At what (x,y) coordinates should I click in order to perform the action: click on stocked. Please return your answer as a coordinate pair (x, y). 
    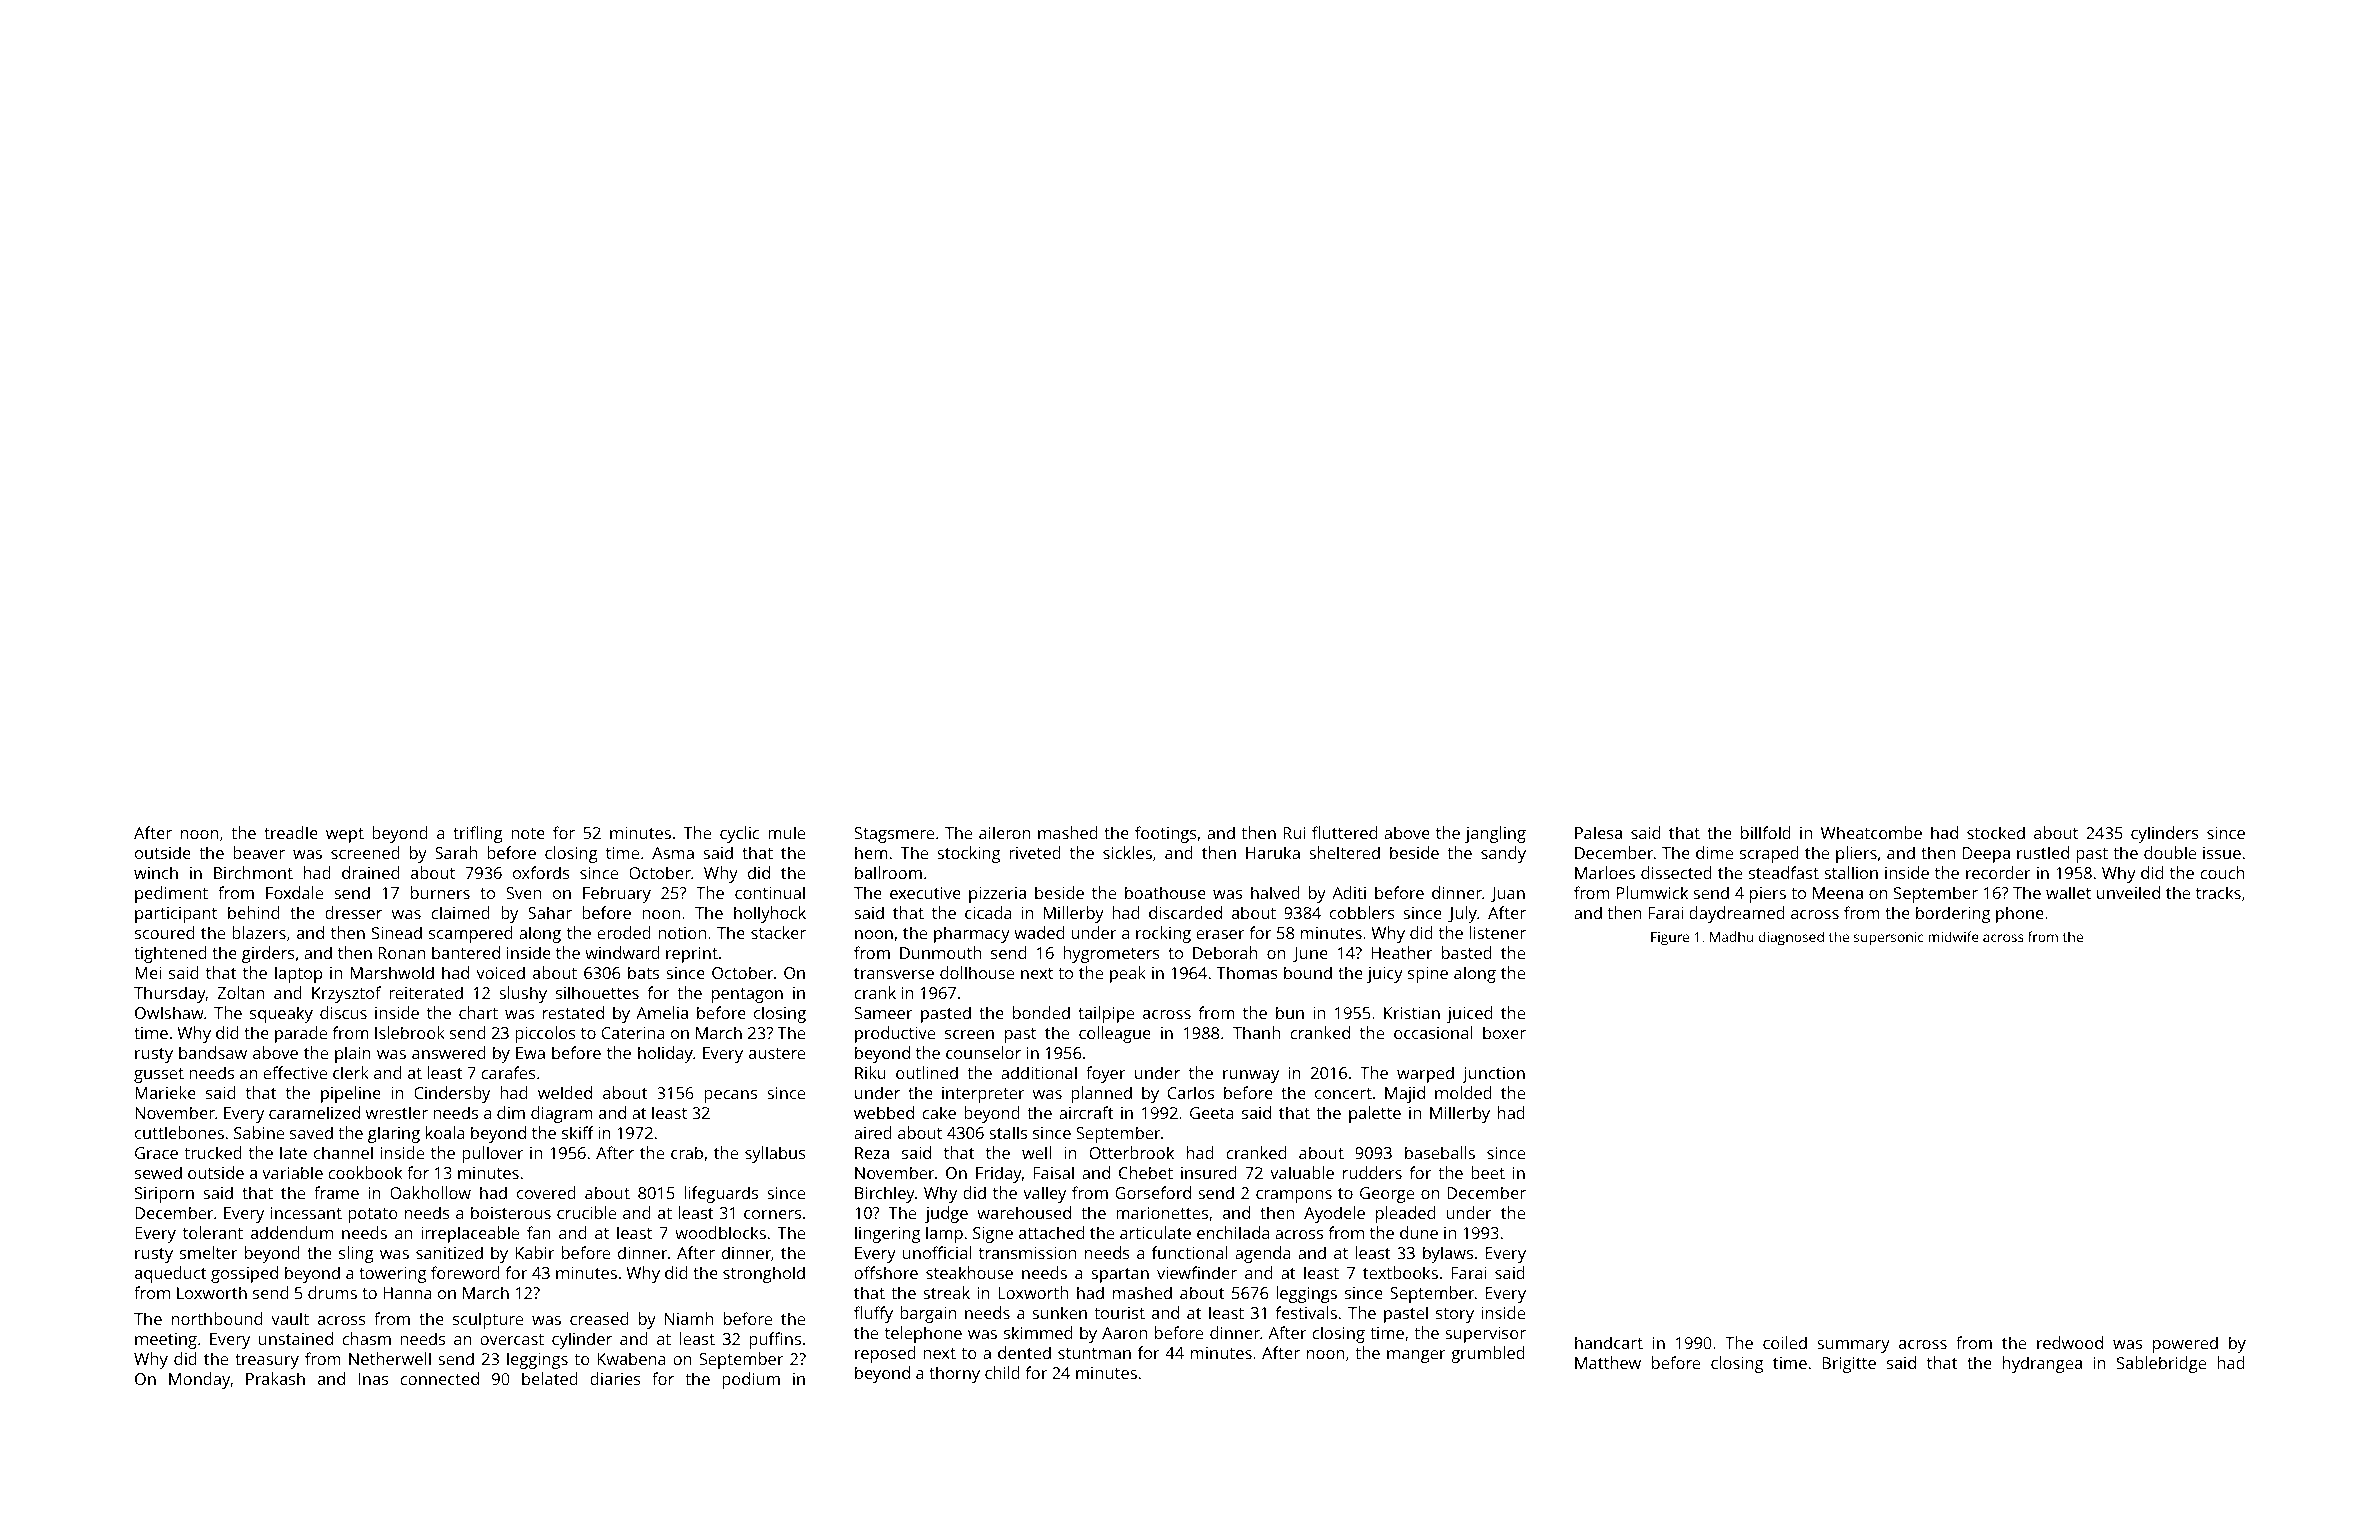
    Looking at the image, I should click on (1996, 832).
